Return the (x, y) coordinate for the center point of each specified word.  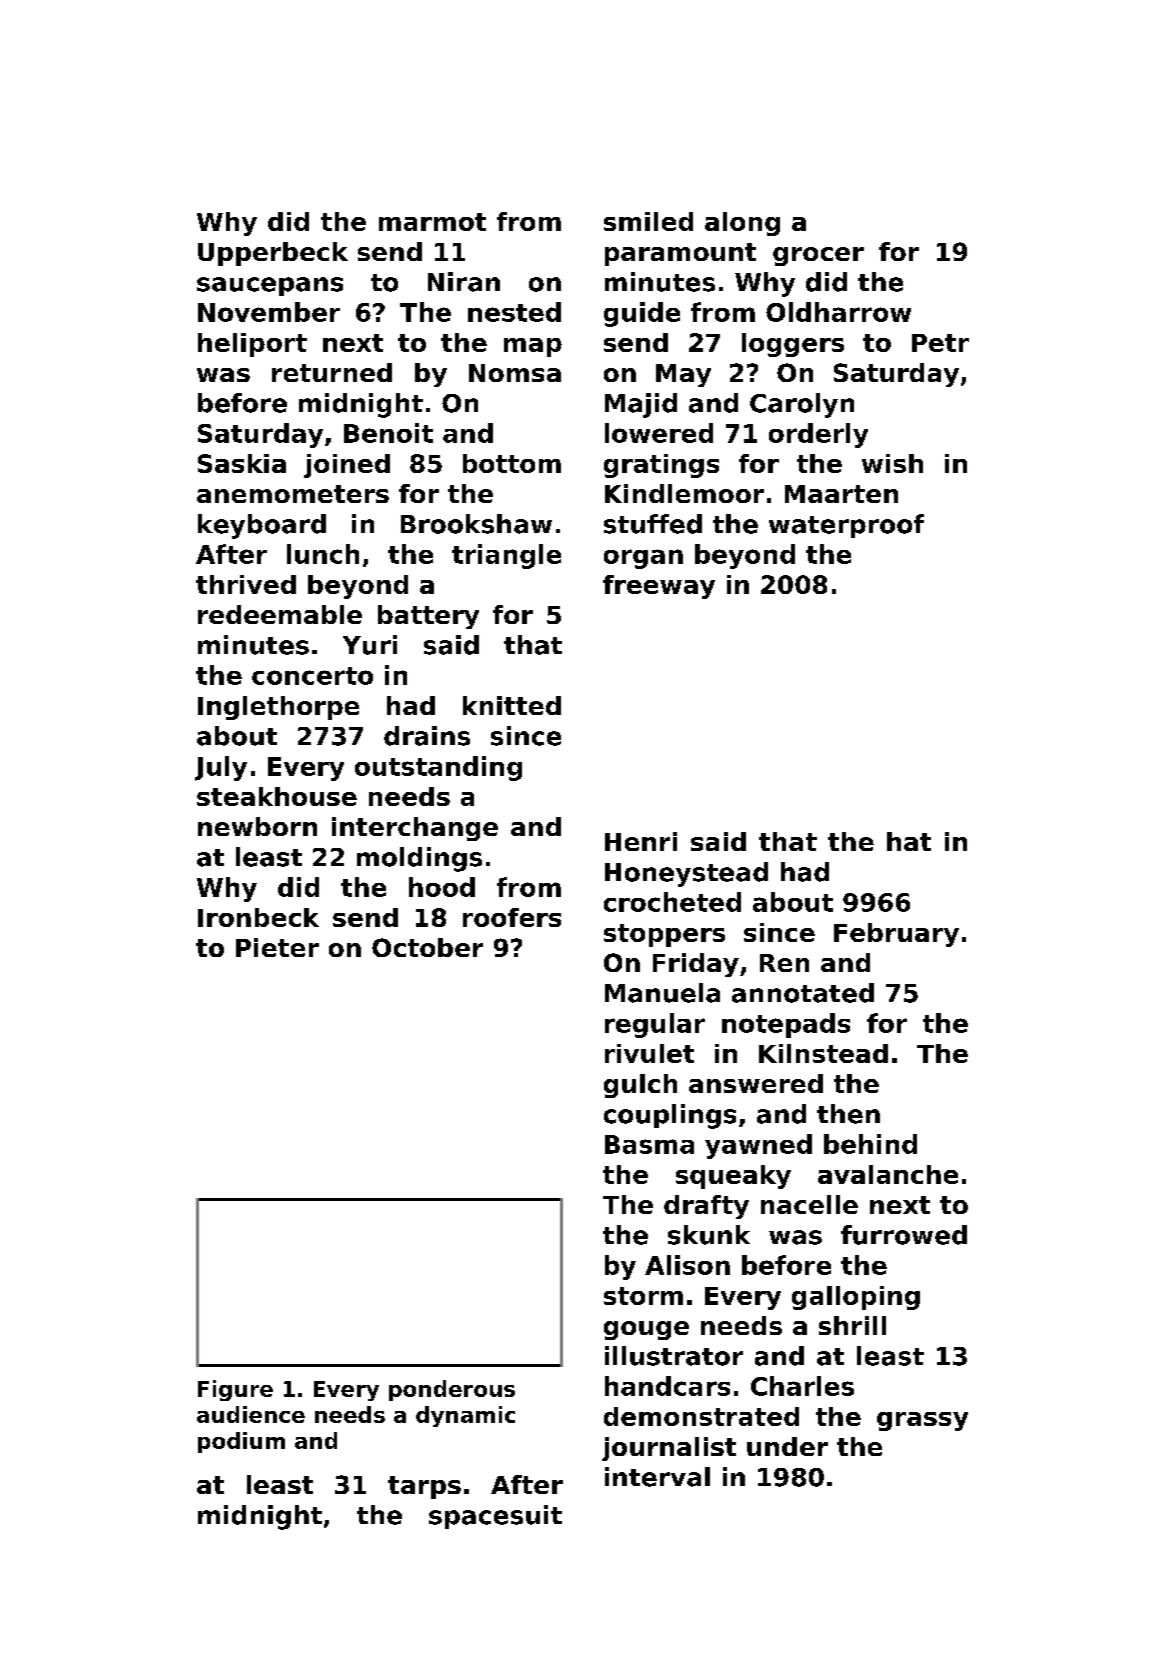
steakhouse (277, 796)
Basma (649, 1144)
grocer (818, 256)
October (427, 947)
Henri (641, 841)
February (896, 935)
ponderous (452, 1390)
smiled (648, 221)
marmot (432, 222)
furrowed (904, 1235)
